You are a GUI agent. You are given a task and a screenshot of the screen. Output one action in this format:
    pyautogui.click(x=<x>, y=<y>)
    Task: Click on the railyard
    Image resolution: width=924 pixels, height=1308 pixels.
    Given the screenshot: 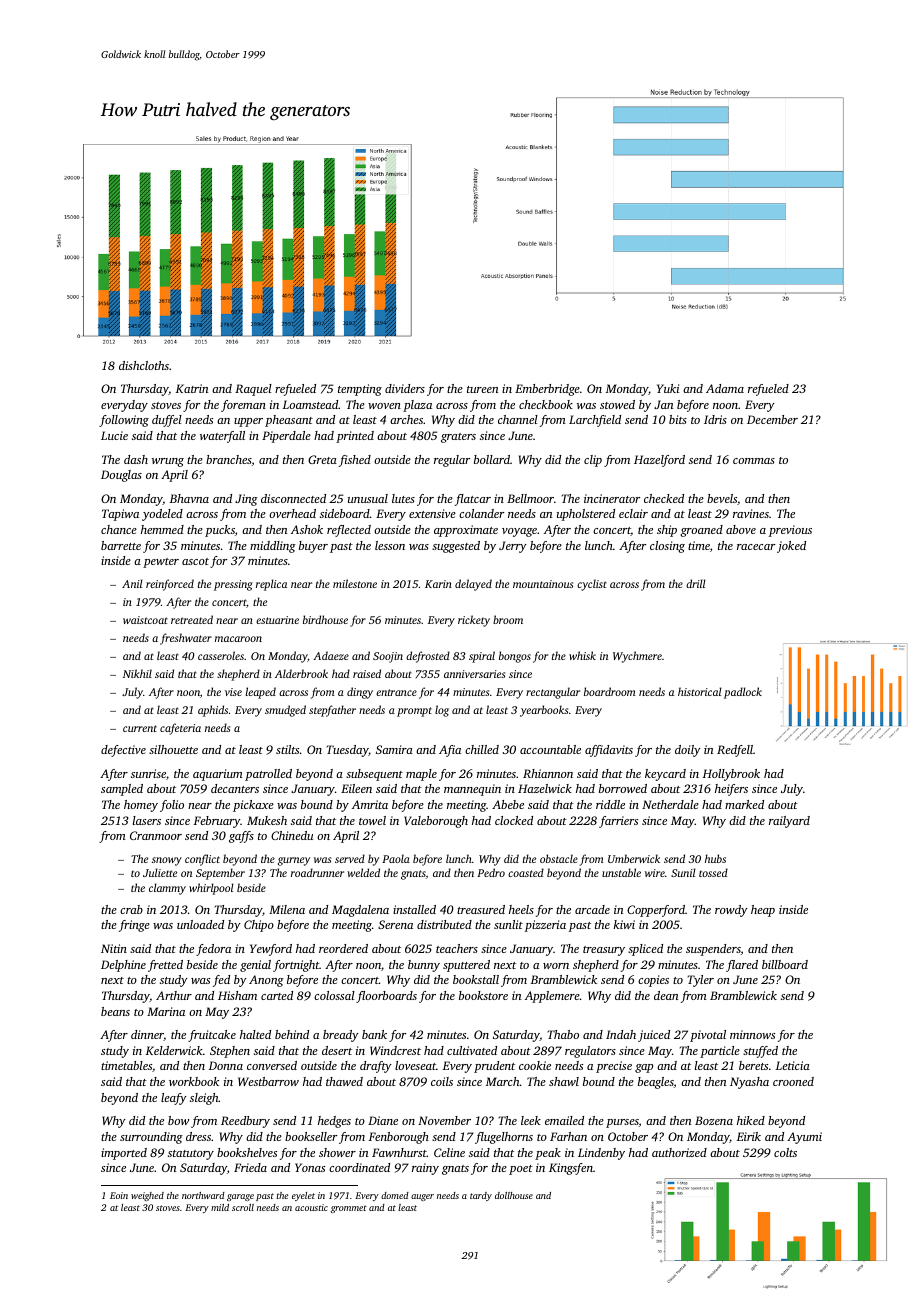 What is the action you would take?
    pyautogui.click(x=789, y=822)
